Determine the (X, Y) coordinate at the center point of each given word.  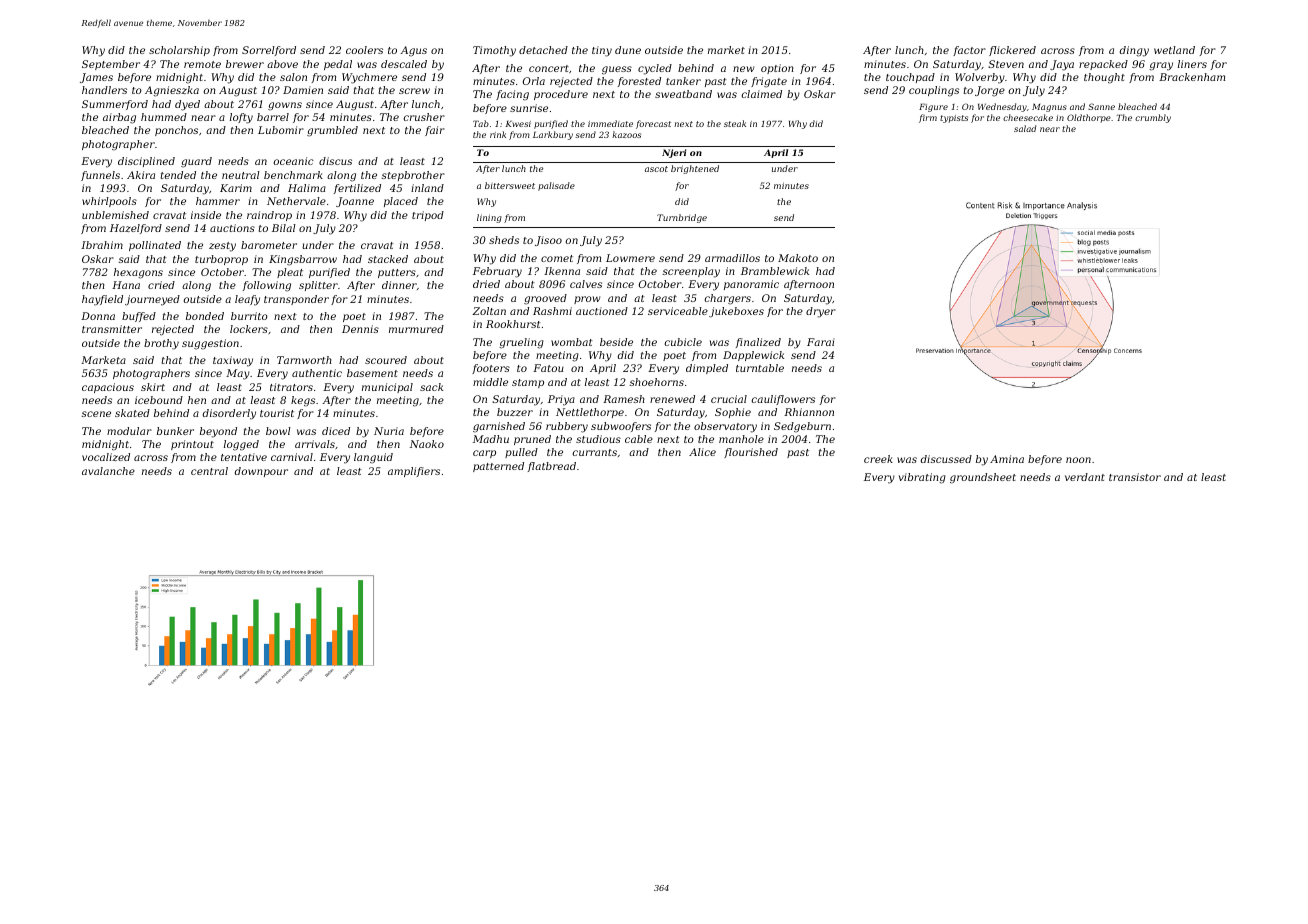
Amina (1007, 459)
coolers (364, 50)
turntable (760, 368)
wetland (1174, 50)
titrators (291, 387)
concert (549, 68)
